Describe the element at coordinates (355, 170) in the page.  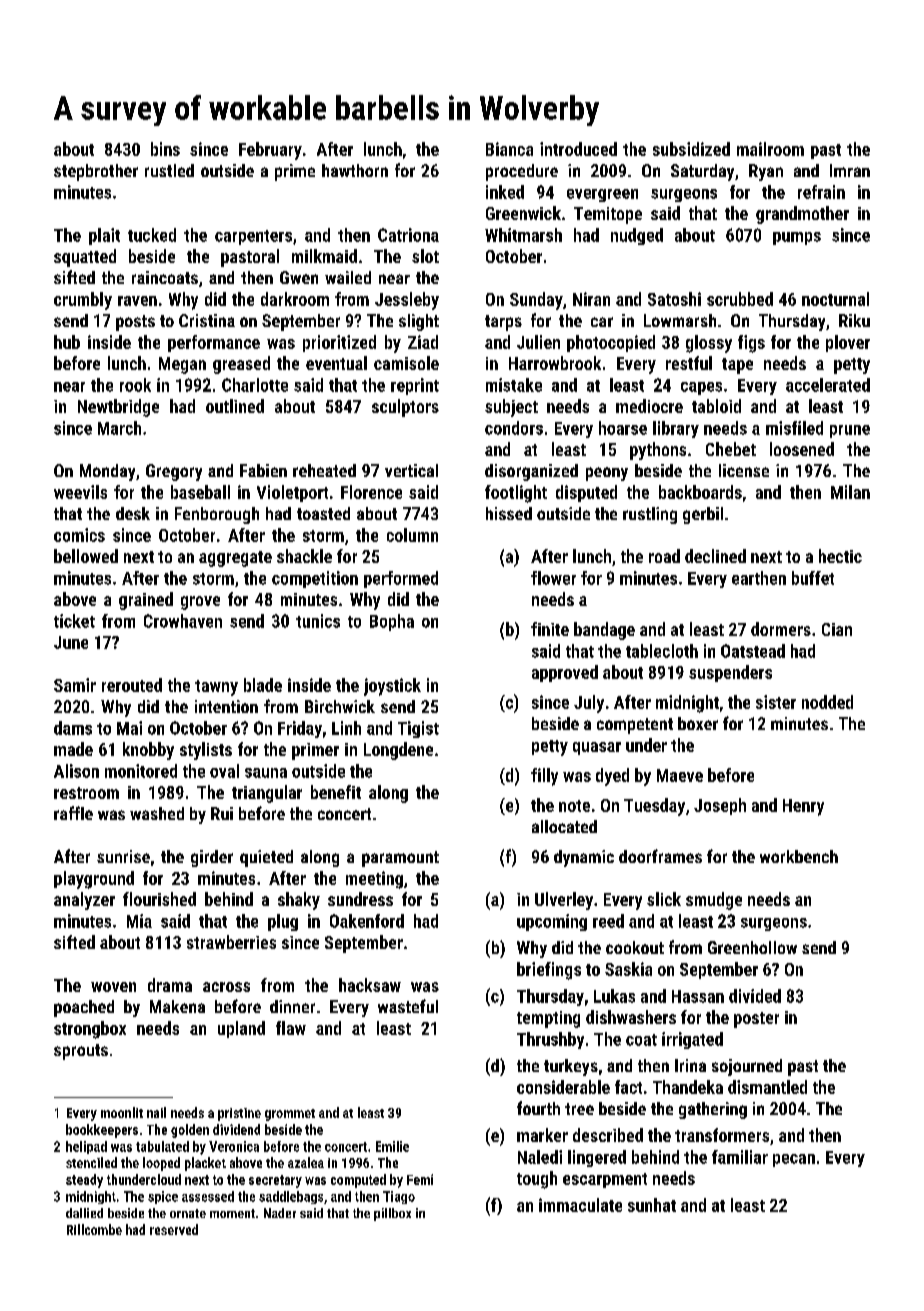
I see `hawthorn` at that location.
